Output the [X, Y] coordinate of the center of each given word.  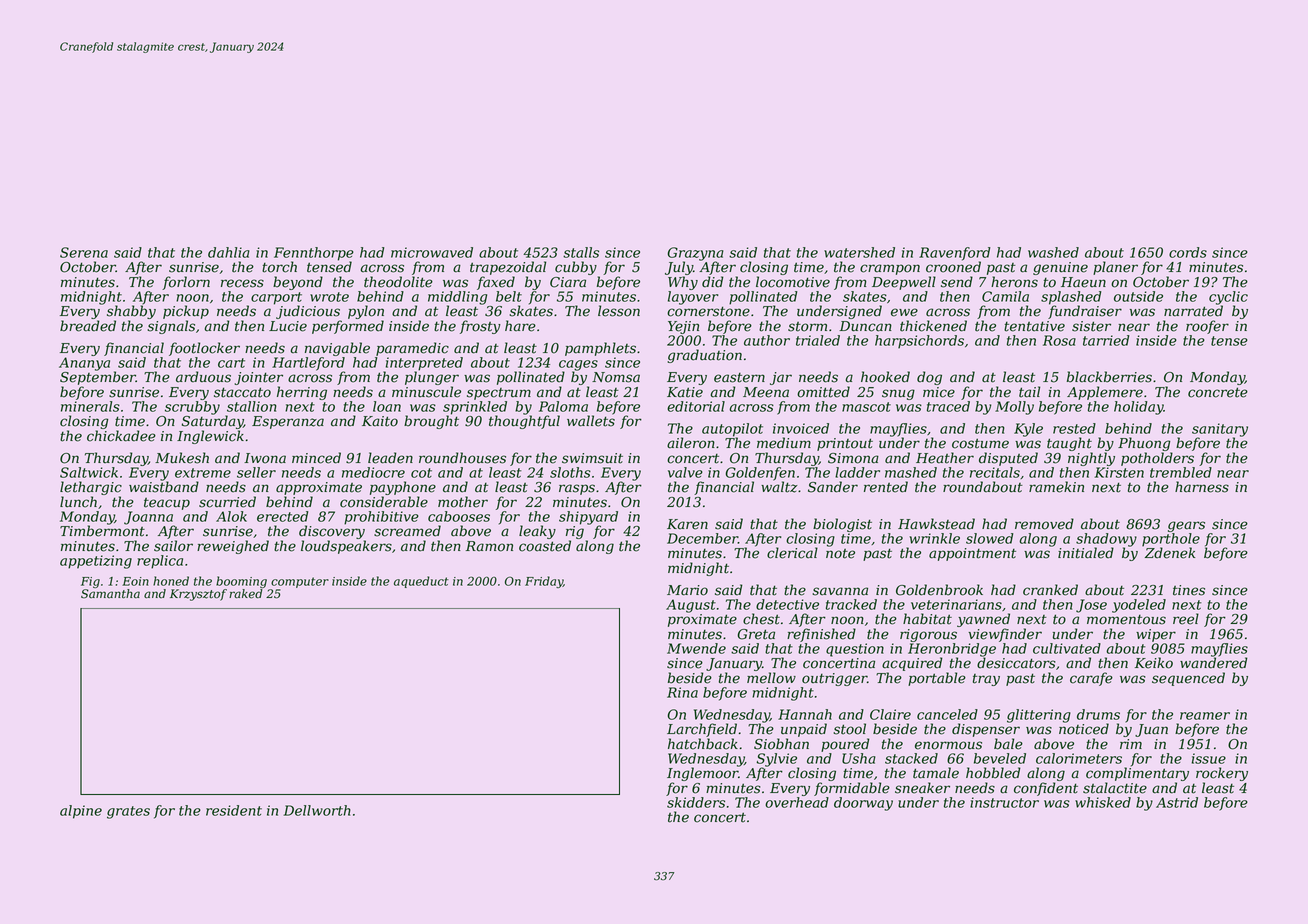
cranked [1050, 590]
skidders [696, 802]
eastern [739, 378]
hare [520, 326]
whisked [1103, 802]
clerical [792, 553]
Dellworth [317, 810]
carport [276, 298]
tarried [1106, 340]
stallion [252, 406]
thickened [933, 326]
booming [241, 582]
